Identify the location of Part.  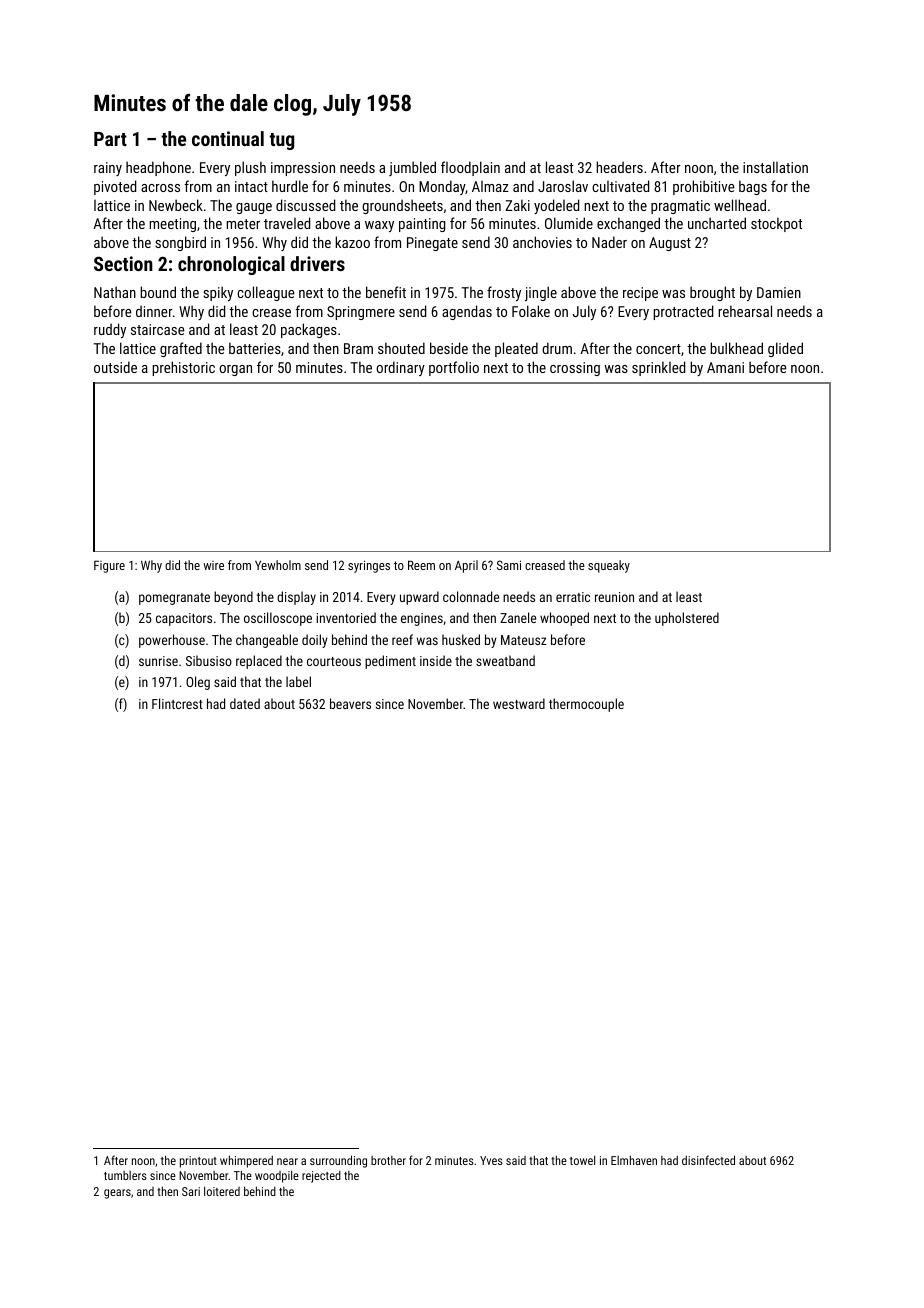
(110, 139).
